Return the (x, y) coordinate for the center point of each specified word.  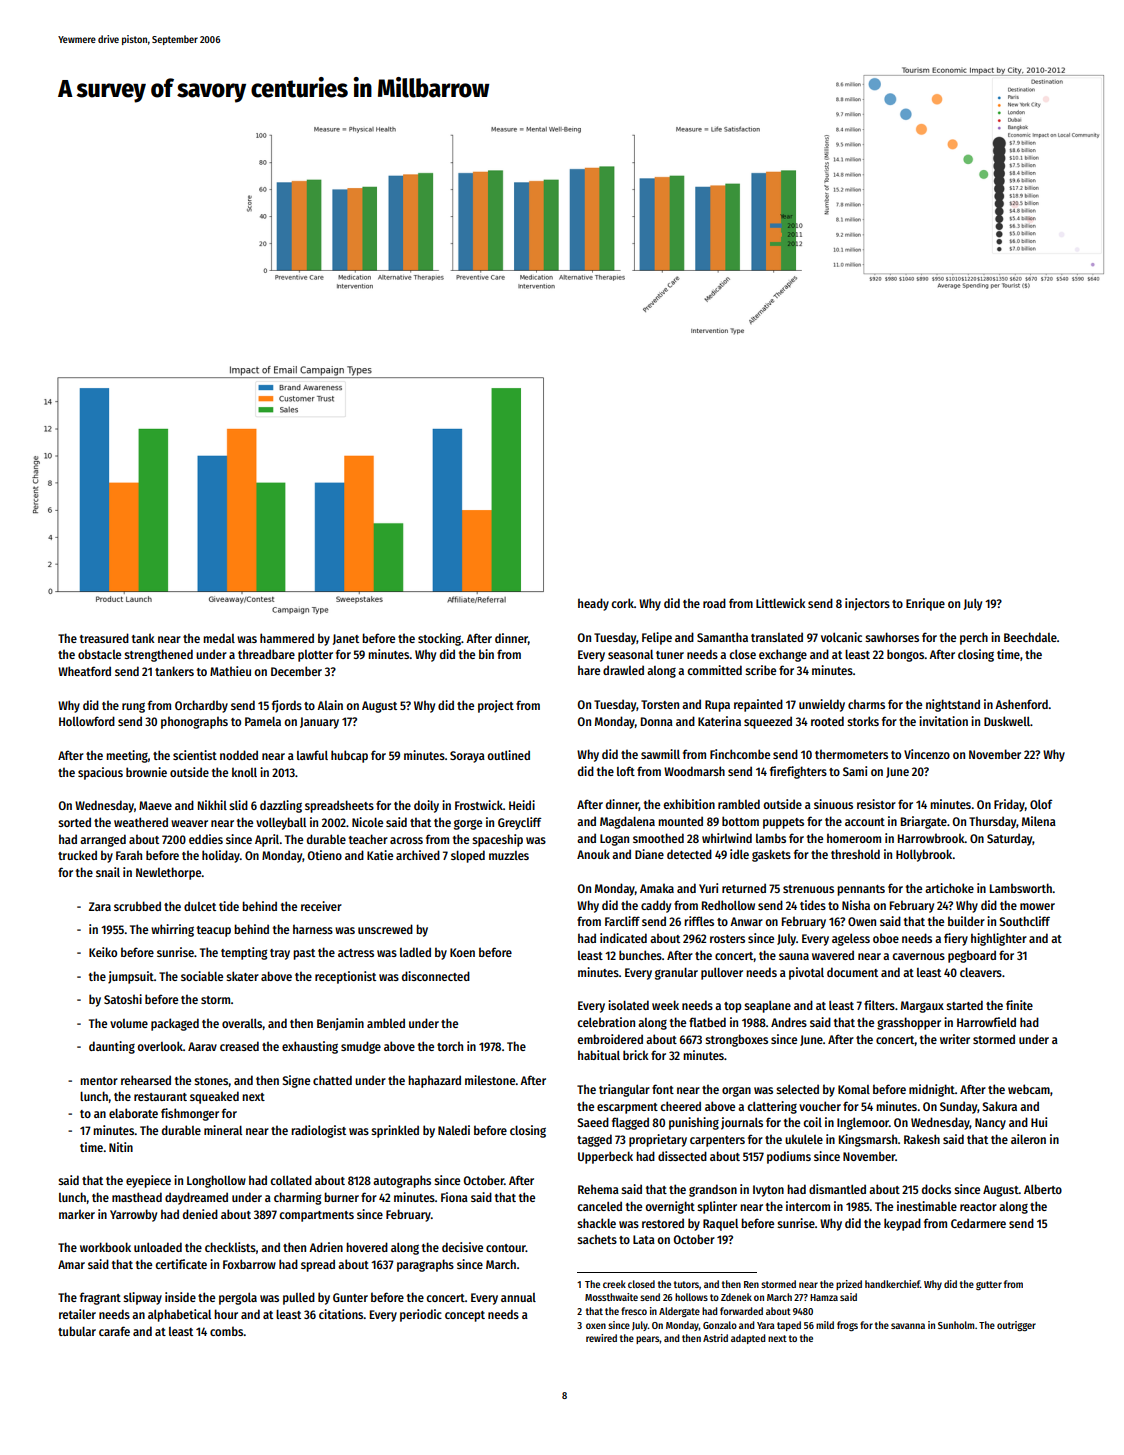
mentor (99, 1081)
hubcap (349, 756)
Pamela (263, 721)
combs (227, 1331)
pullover (722, 974)
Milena (1039, 821)
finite (1019, 1005)
